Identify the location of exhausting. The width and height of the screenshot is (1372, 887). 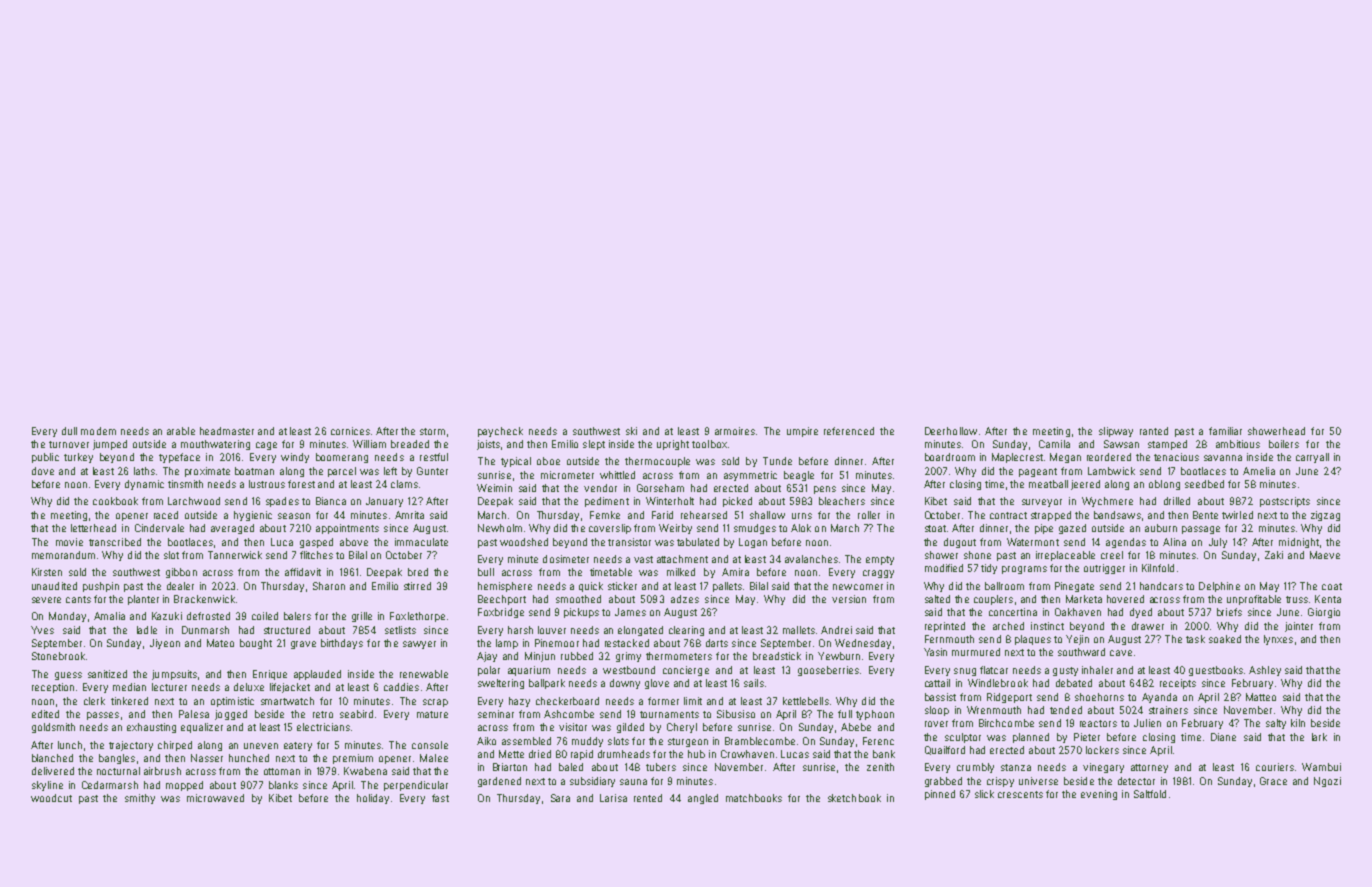
(151, 728).
